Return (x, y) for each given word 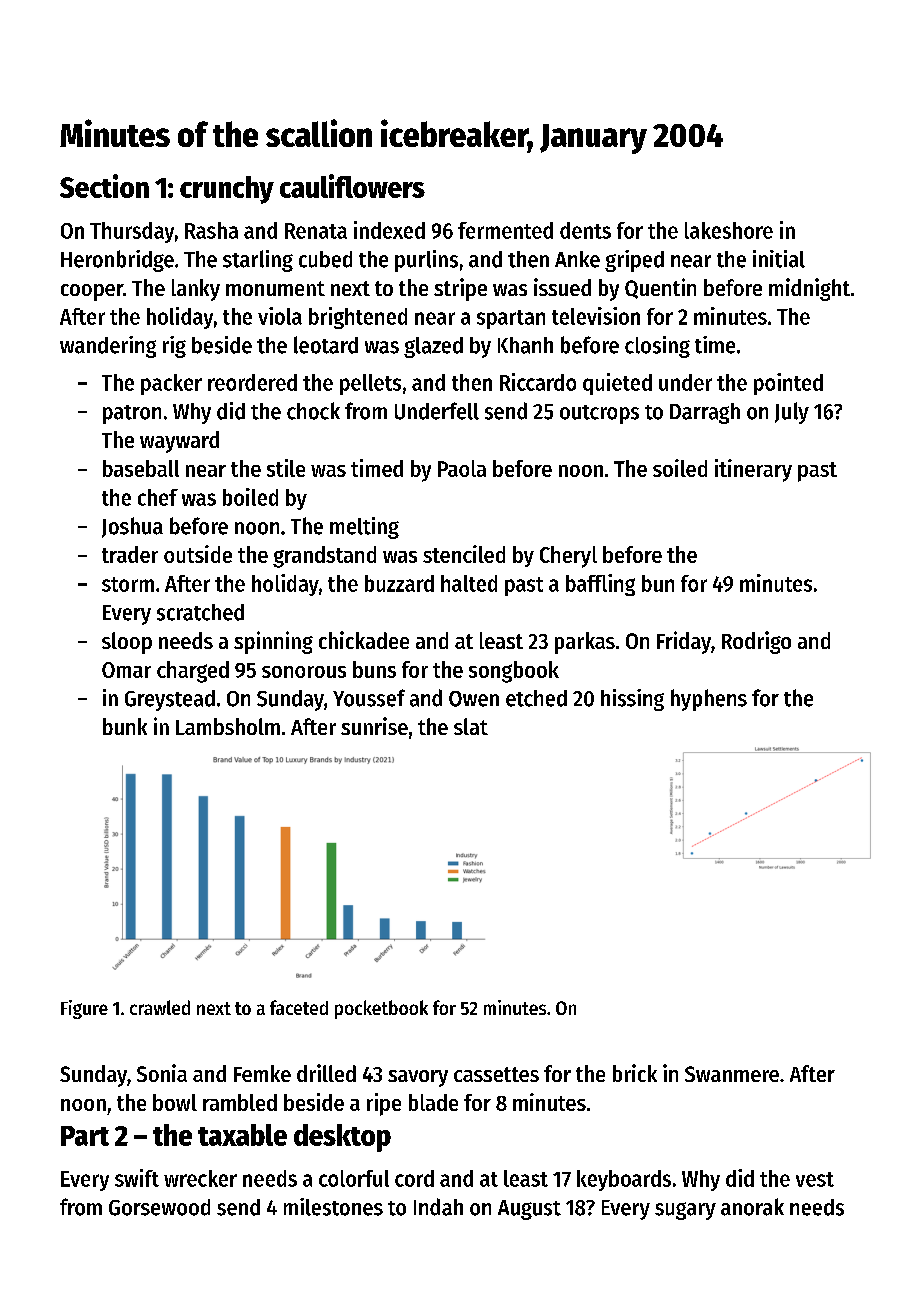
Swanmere (732, 1074)
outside (198, 554)
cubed (325, 259)
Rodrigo (756, 642)
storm (128, 584)
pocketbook (381, 1009)
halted (469, 583)
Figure (84, 1009)
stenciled (464, 554)
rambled (240, 1102)
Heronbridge (117, 261)
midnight (809, 289)
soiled (680, 468)
